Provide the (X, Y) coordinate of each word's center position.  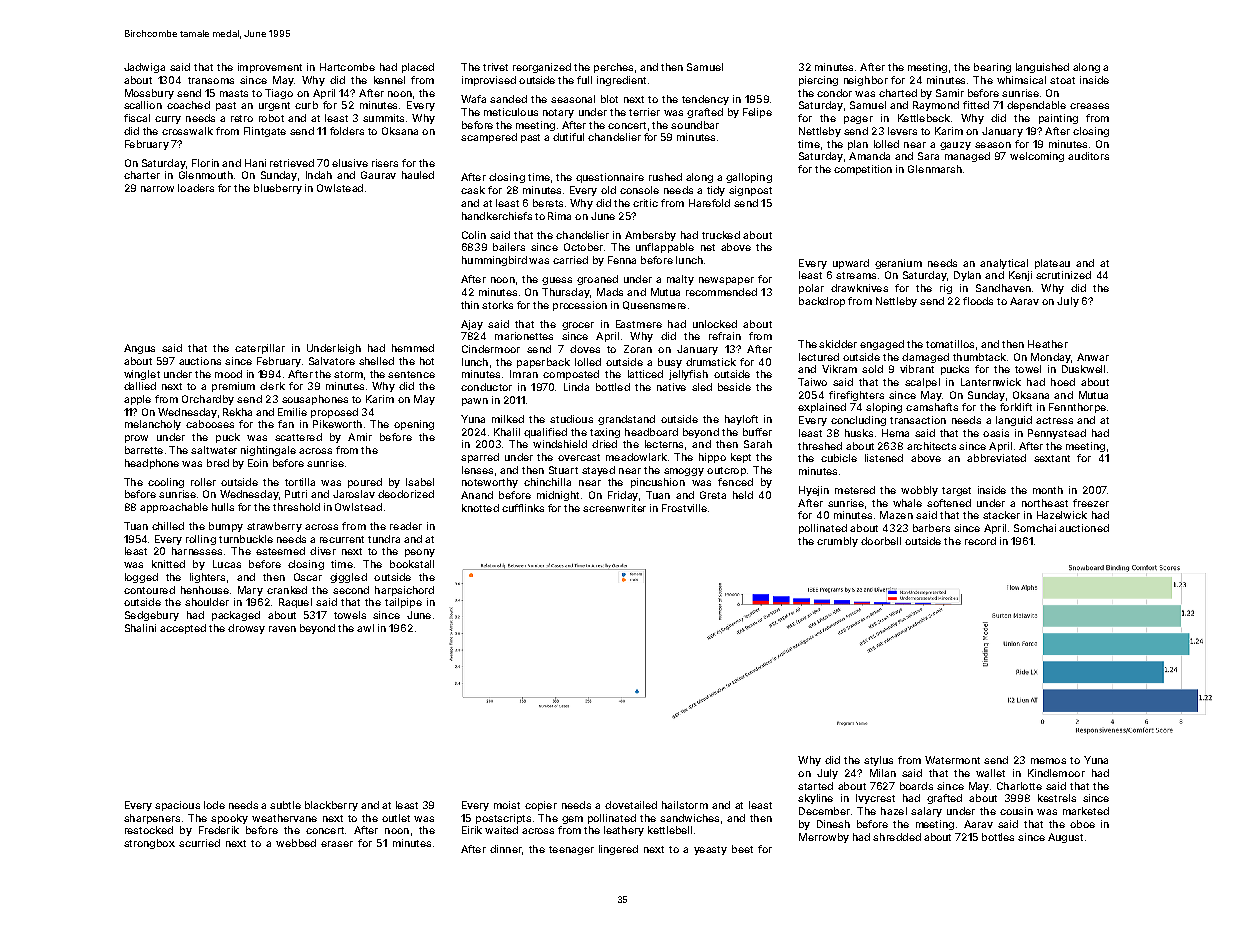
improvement (270, 68)
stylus (878, 761)
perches (613, 68)
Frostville (684, 508)
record (980, 541)
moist (507, 805)
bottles (998, 837)
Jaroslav (354, 494)
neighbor (866, 81)
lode (214, 805)
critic (645, 203)
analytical (1004, 264)
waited (501, 830)
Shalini (140, 628)
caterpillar (260, 349)
